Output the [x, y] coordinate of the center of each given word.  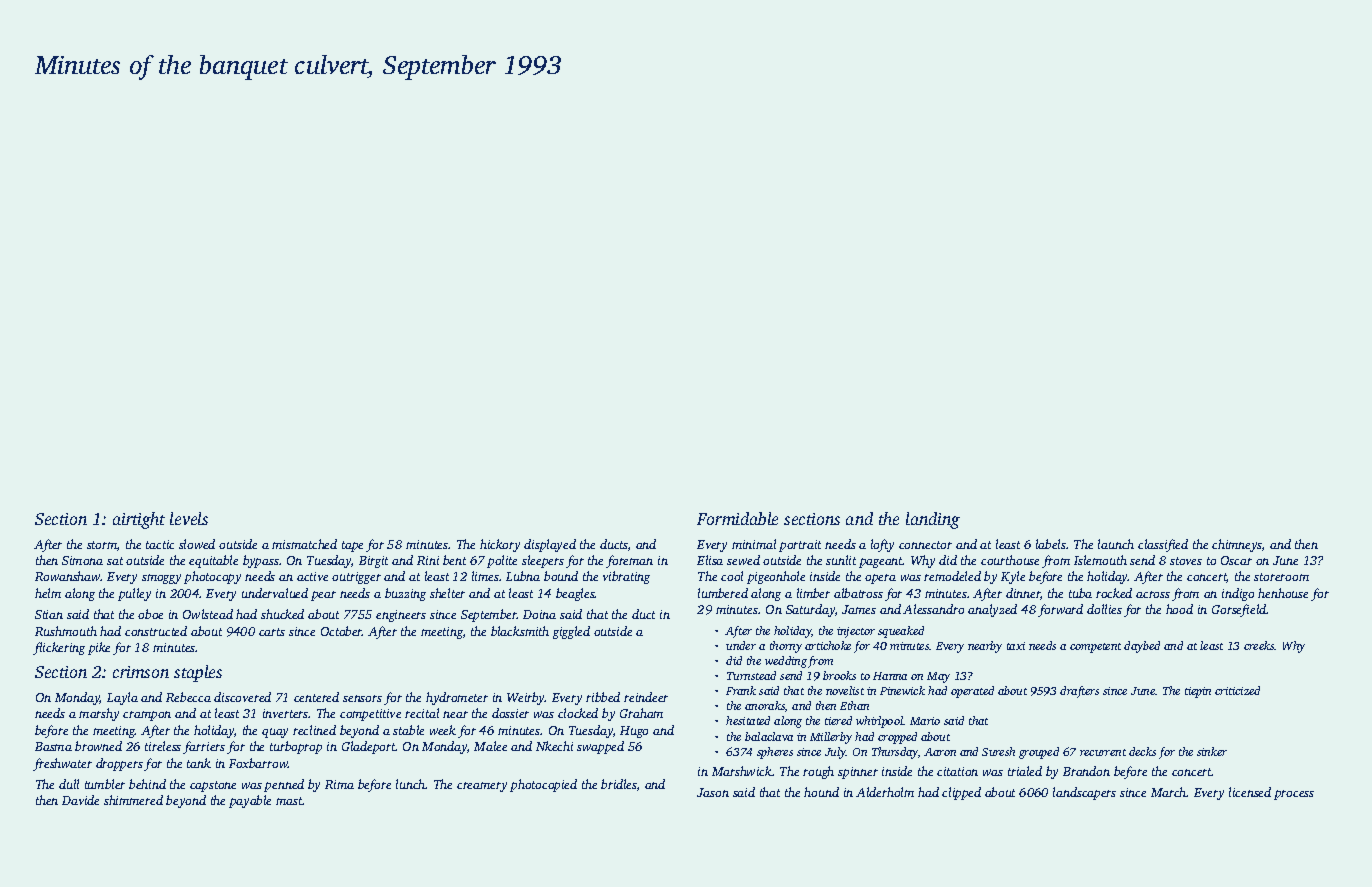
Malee [490, 746]
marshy [99, 714]
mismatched [304, 544]
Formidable [737, 518]
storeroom [1281, 577]
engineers [401, 616]
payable [250, 801]
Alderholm [885, 792]
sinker [1212, 751]
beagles [575, 594]
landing [933, 520]
